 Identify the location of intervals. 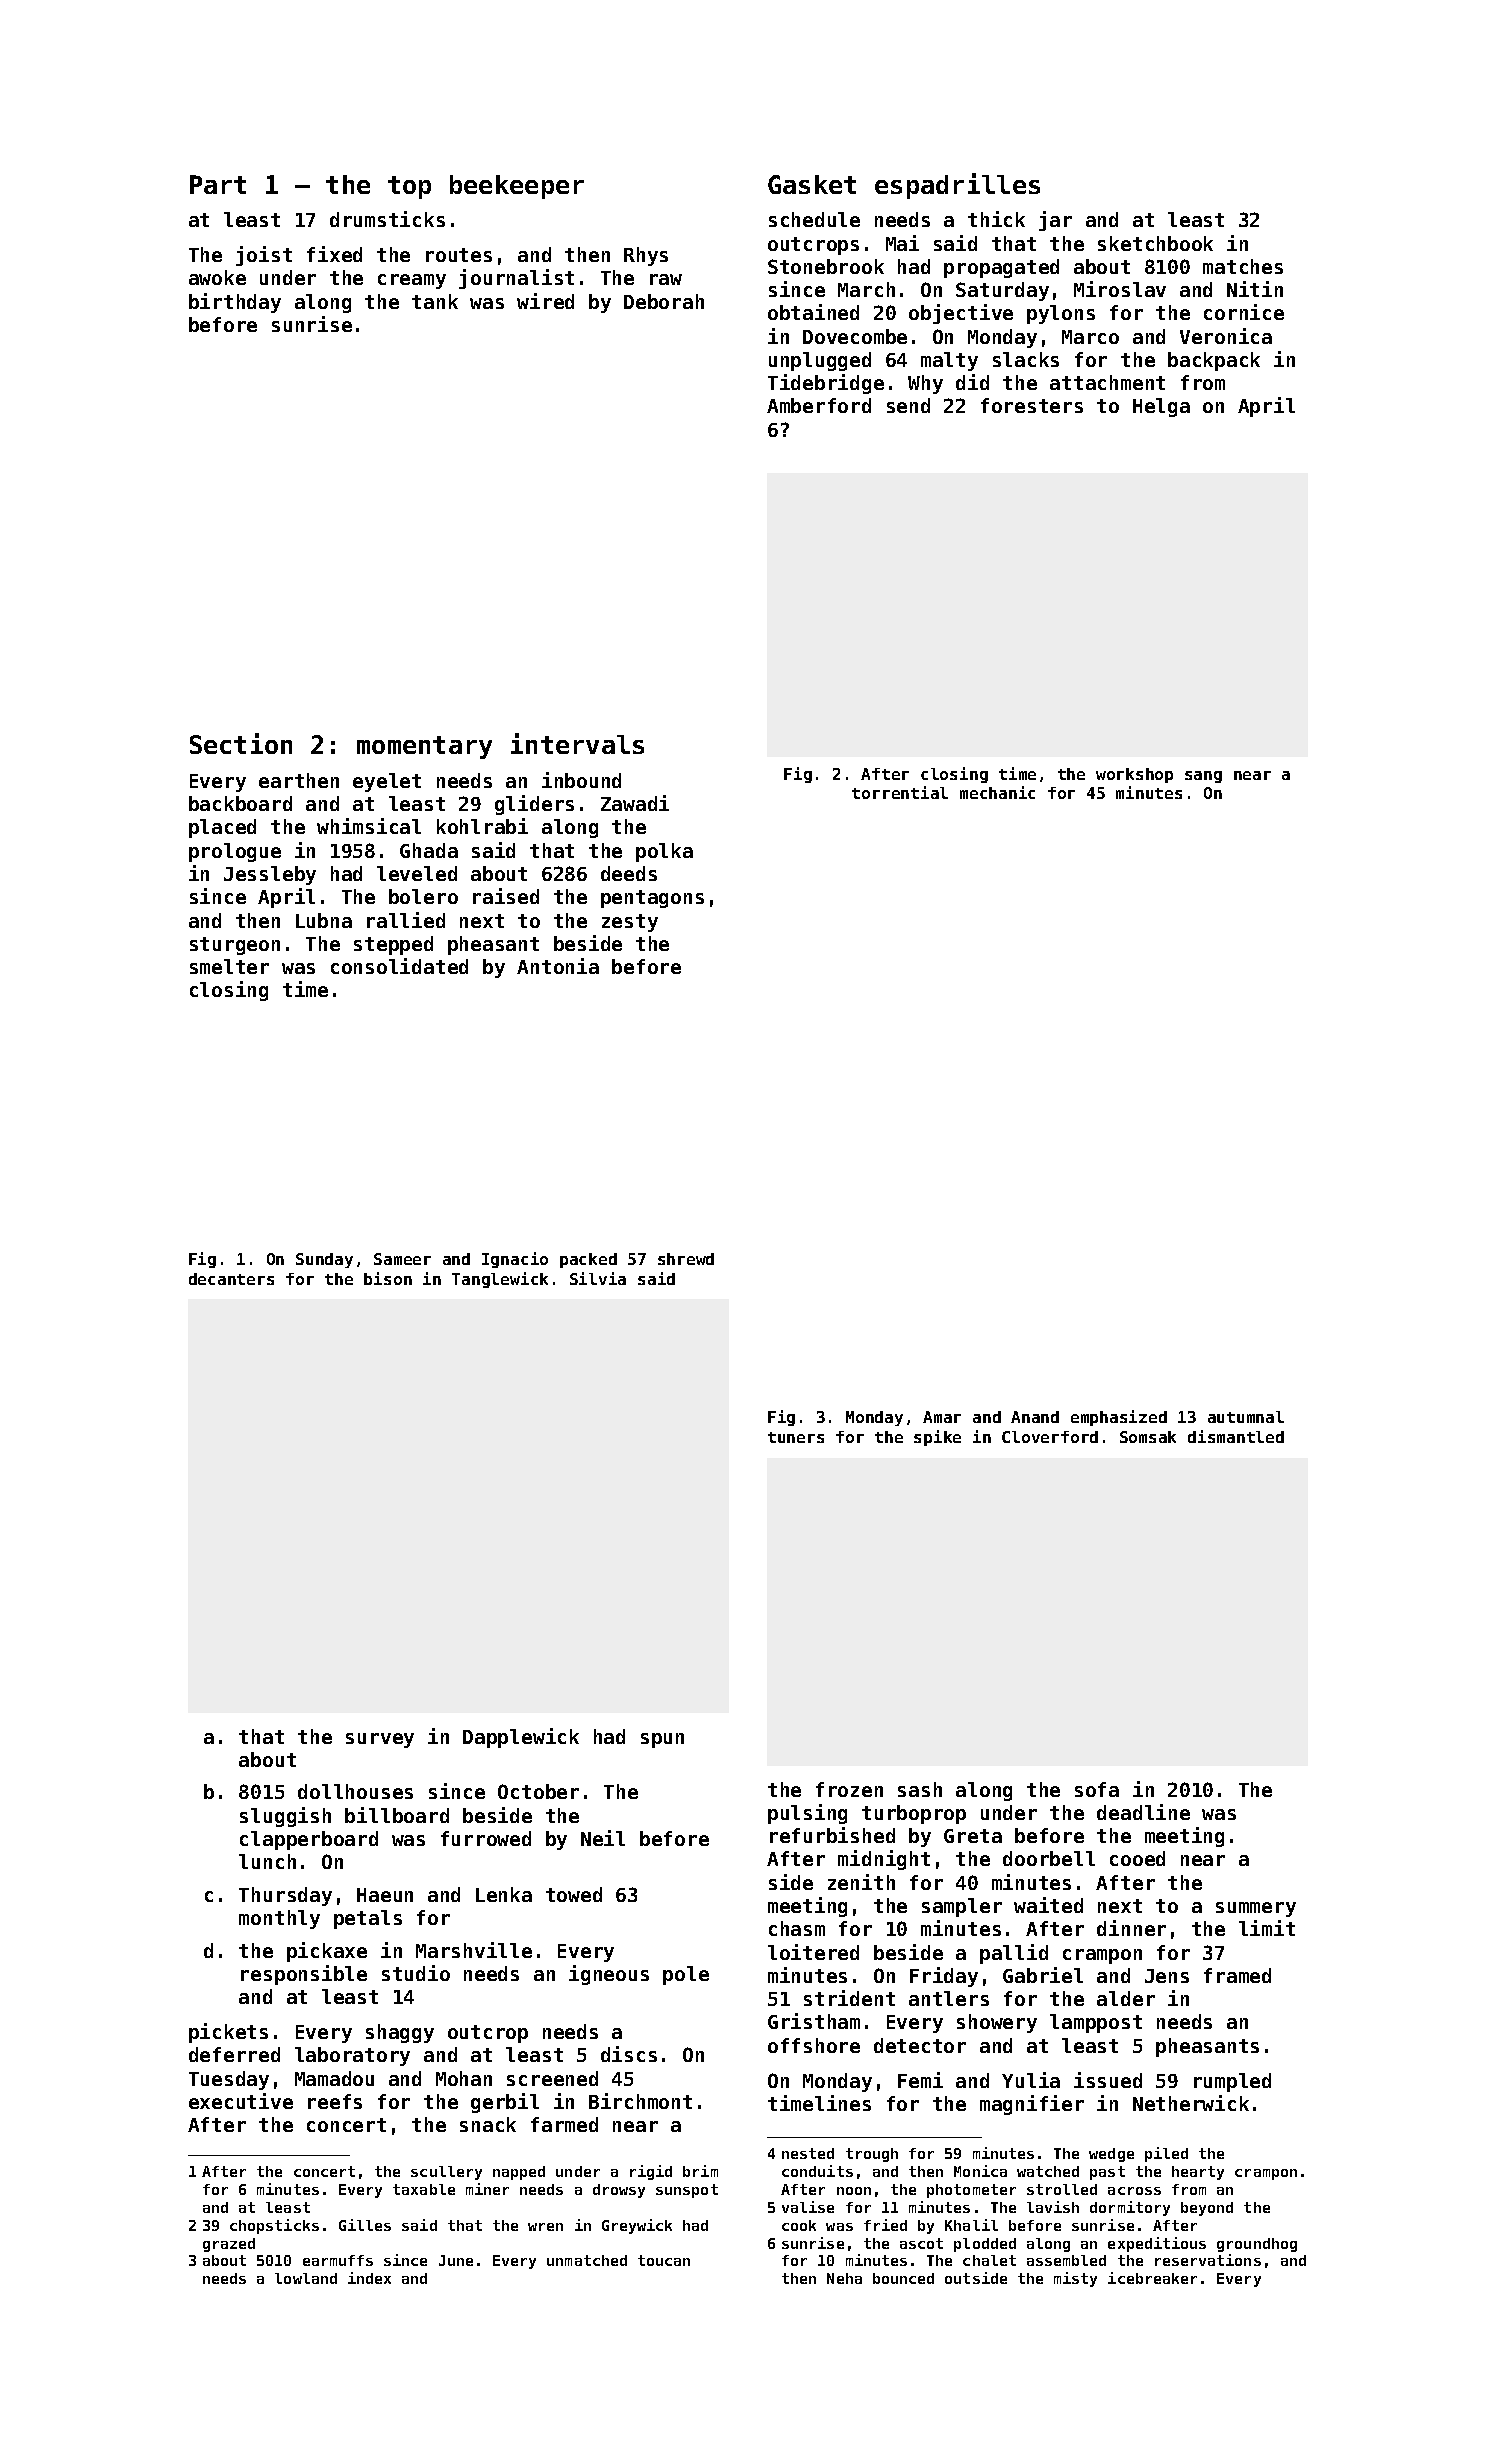
(577, 743).
